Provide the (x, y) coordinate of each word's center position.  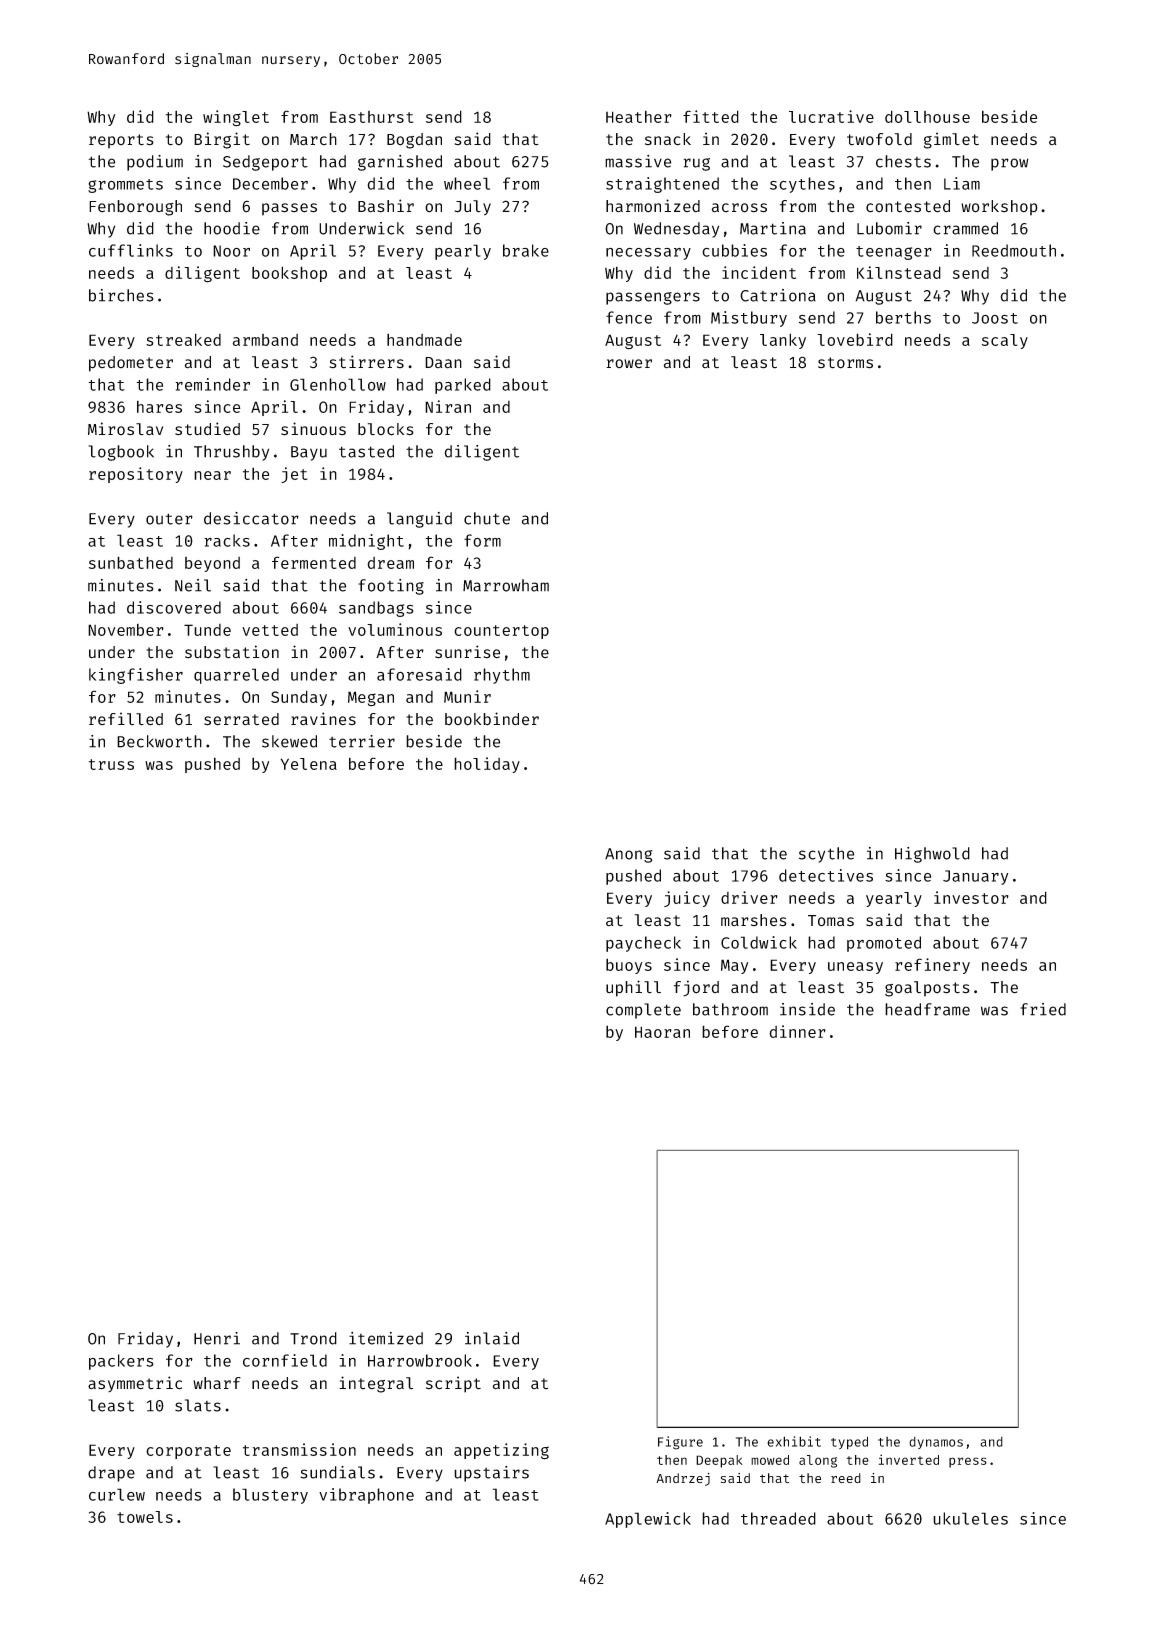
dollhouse (927, 116)
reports (121, 141)
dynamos (936, 1443)
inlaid (492, 1338)
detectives (826, 875)
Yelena (309, 764)
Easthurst (372, 117)
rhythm (502, 676)
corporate (188, 1452)
